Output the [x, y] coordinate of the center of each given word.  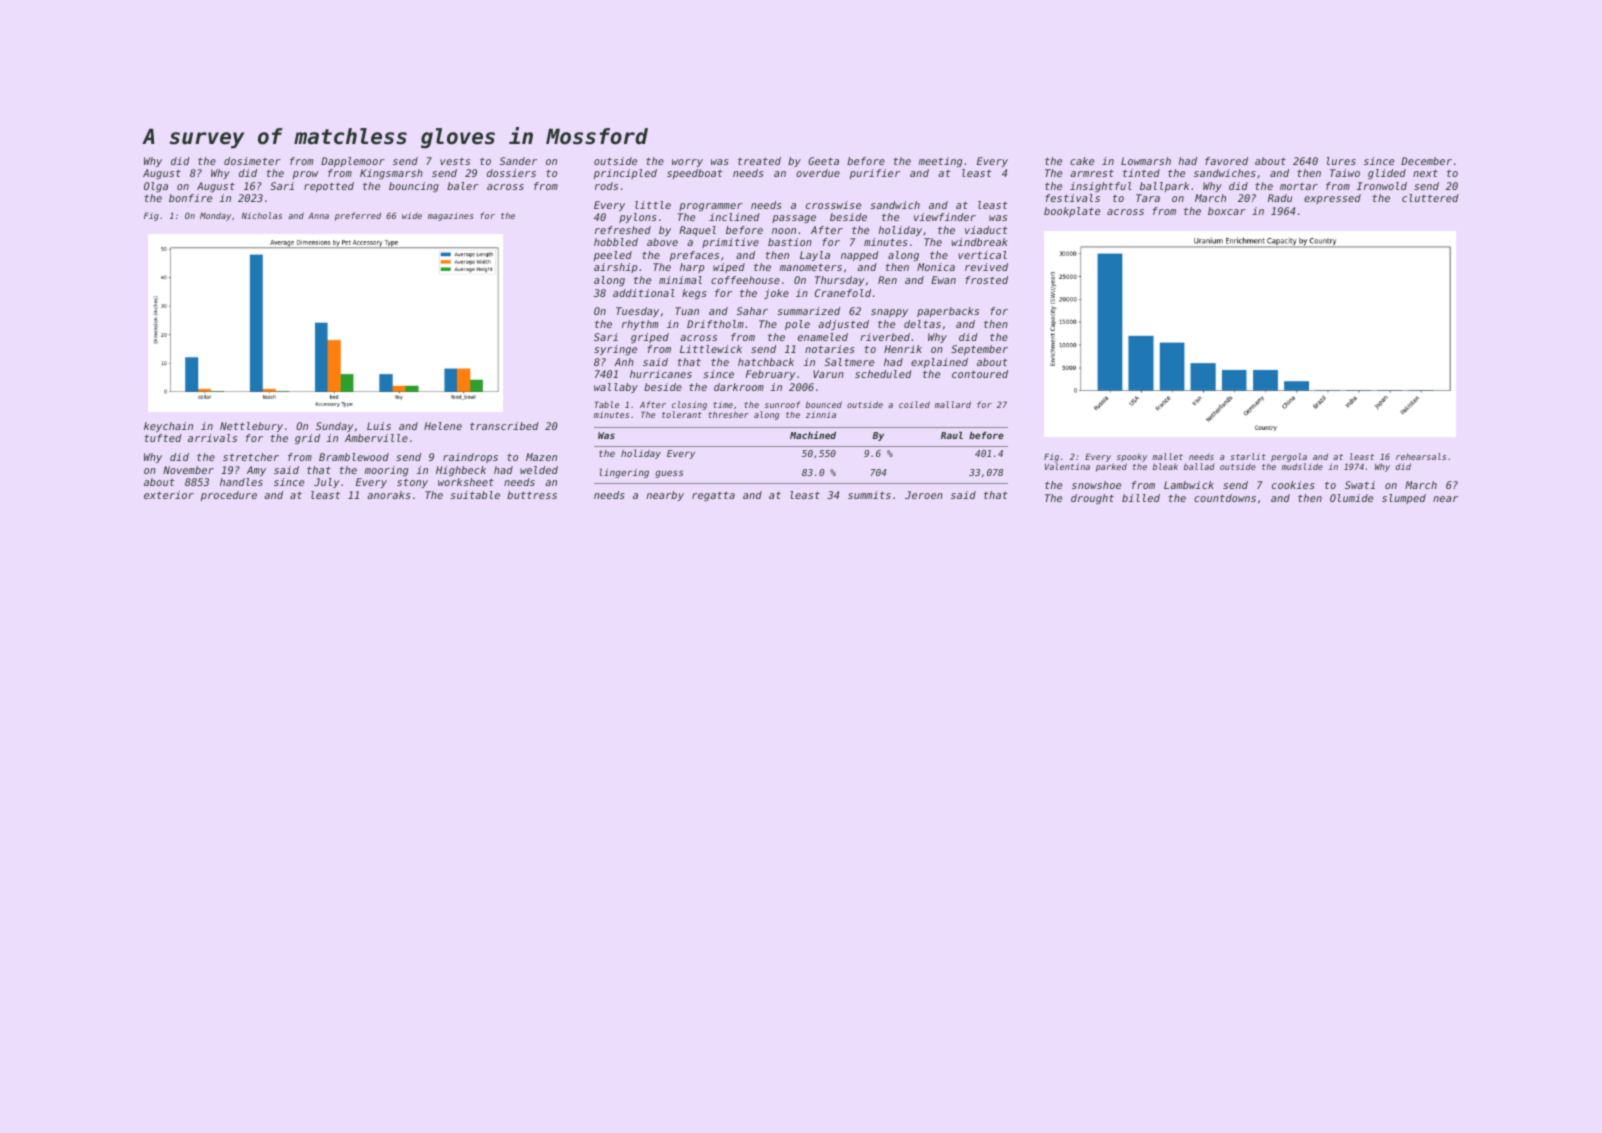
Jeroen [924, 495]
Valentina [1067, 466]
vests [455, 161]
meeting [940, 162]
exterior [169, 495]
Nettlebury [251, 427]
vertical [982, 255]
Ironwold [1382, 186]
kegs [694, 294]
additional [644, 293]
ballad [1199, 466]
